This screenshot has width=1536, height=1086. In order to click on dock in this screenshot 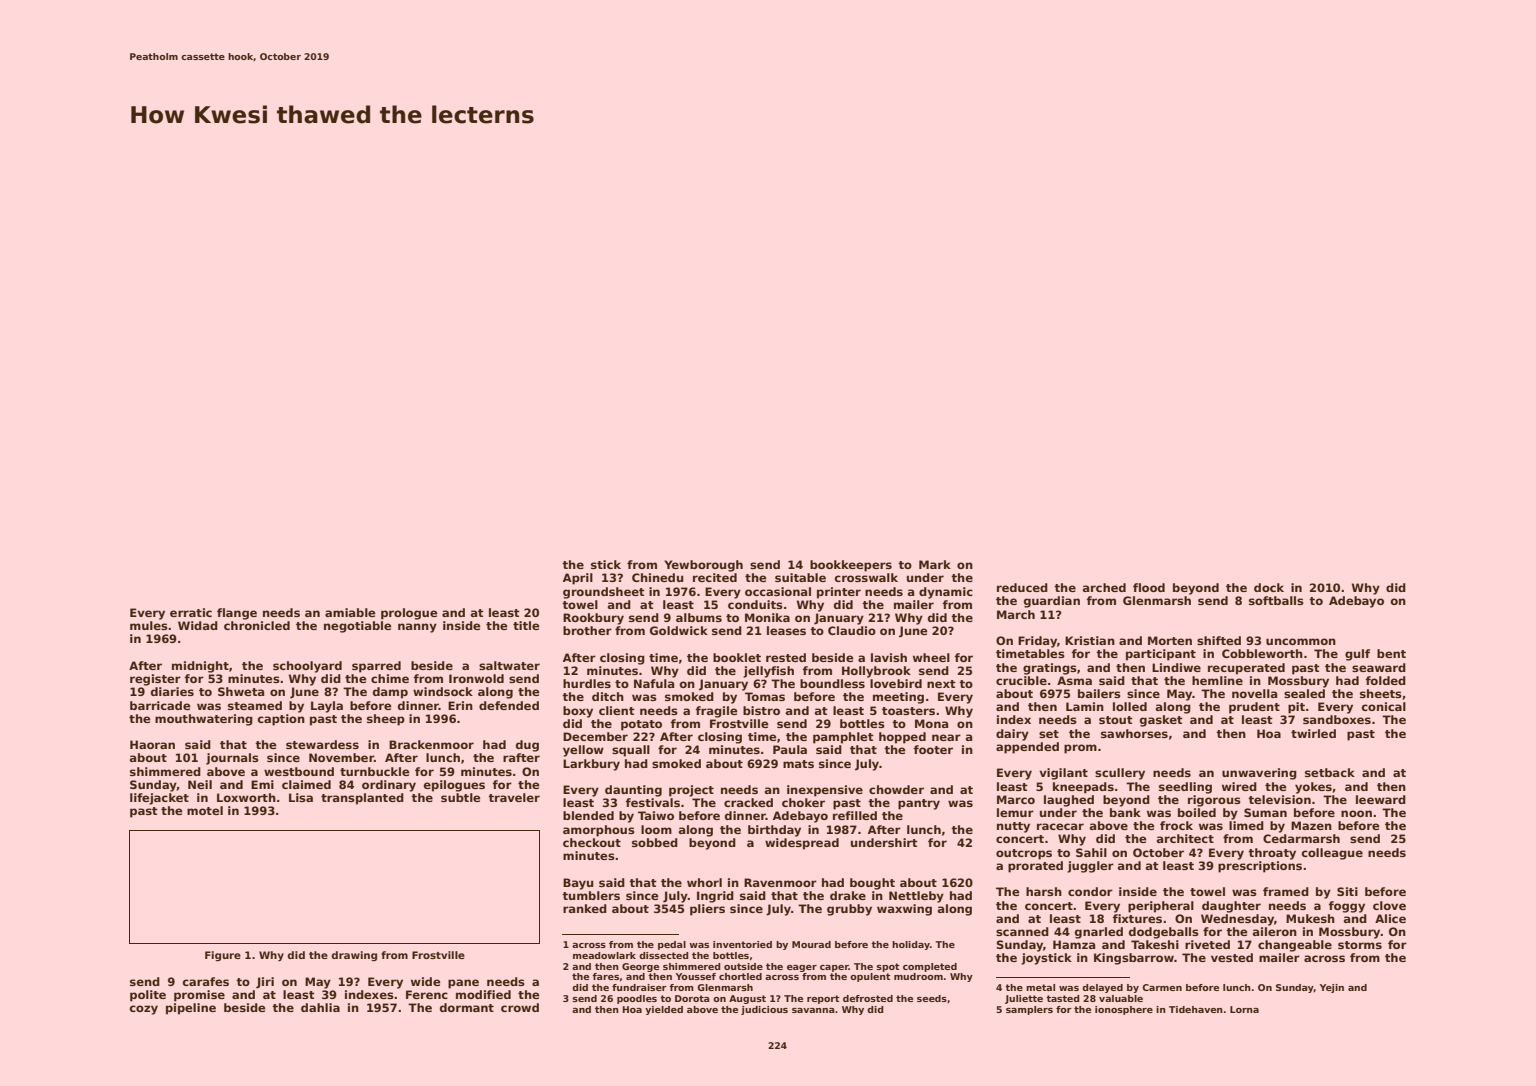, I will do `click(1269, 587)`.
